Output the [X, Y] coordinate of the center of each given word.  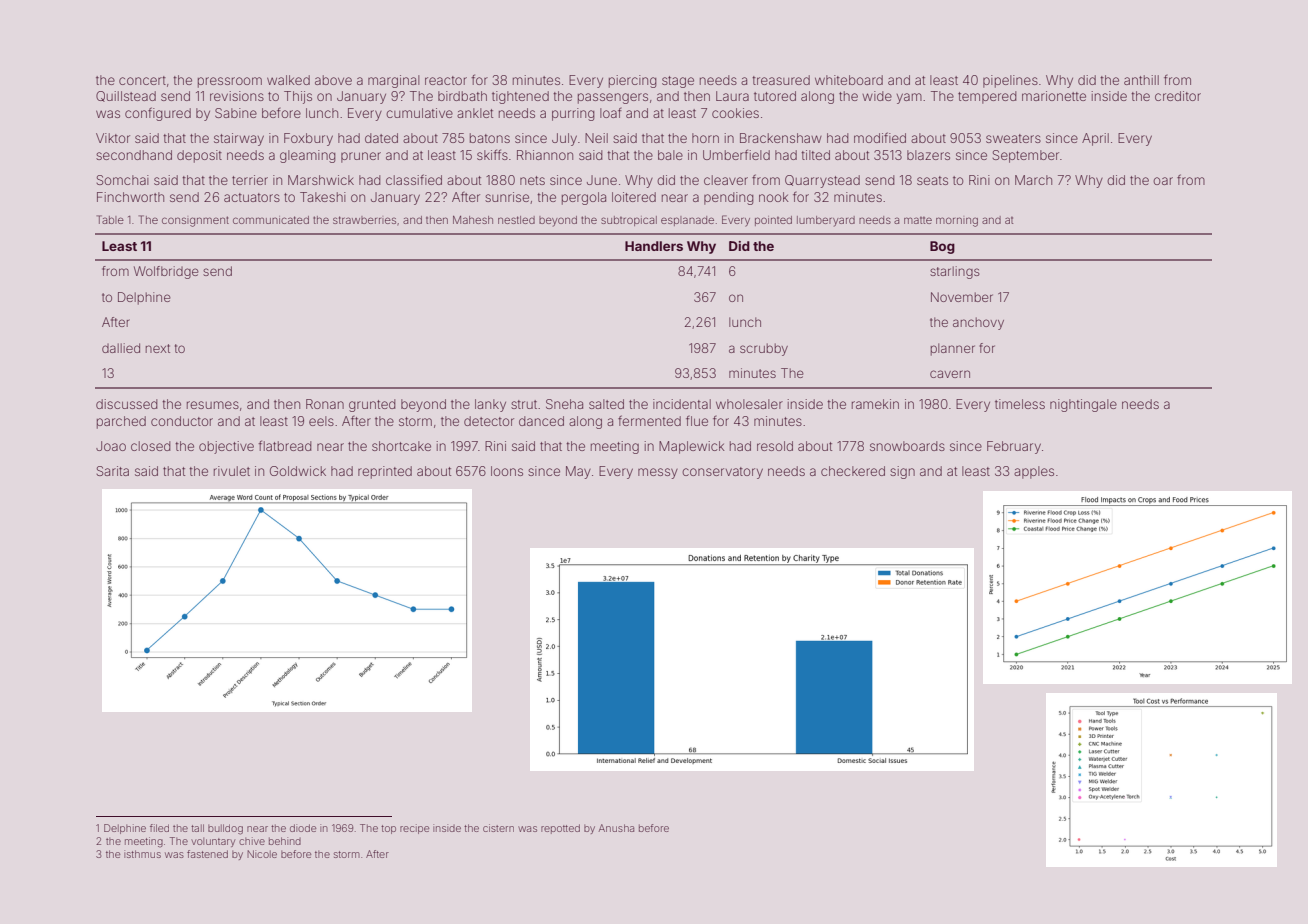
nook [774, 197]
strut [524, 404]
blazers [928, 155]
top [388, 829]
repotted [560, 829]
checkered [853, 471]
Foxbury [308, 139]
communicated [271, 220]
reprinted [385, 472]
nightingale [1083, 405]
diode [303, 828]
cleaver [726, 180]
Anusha [616, 828]
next [158, 348]
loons [507, 471]
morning [957, 222]
